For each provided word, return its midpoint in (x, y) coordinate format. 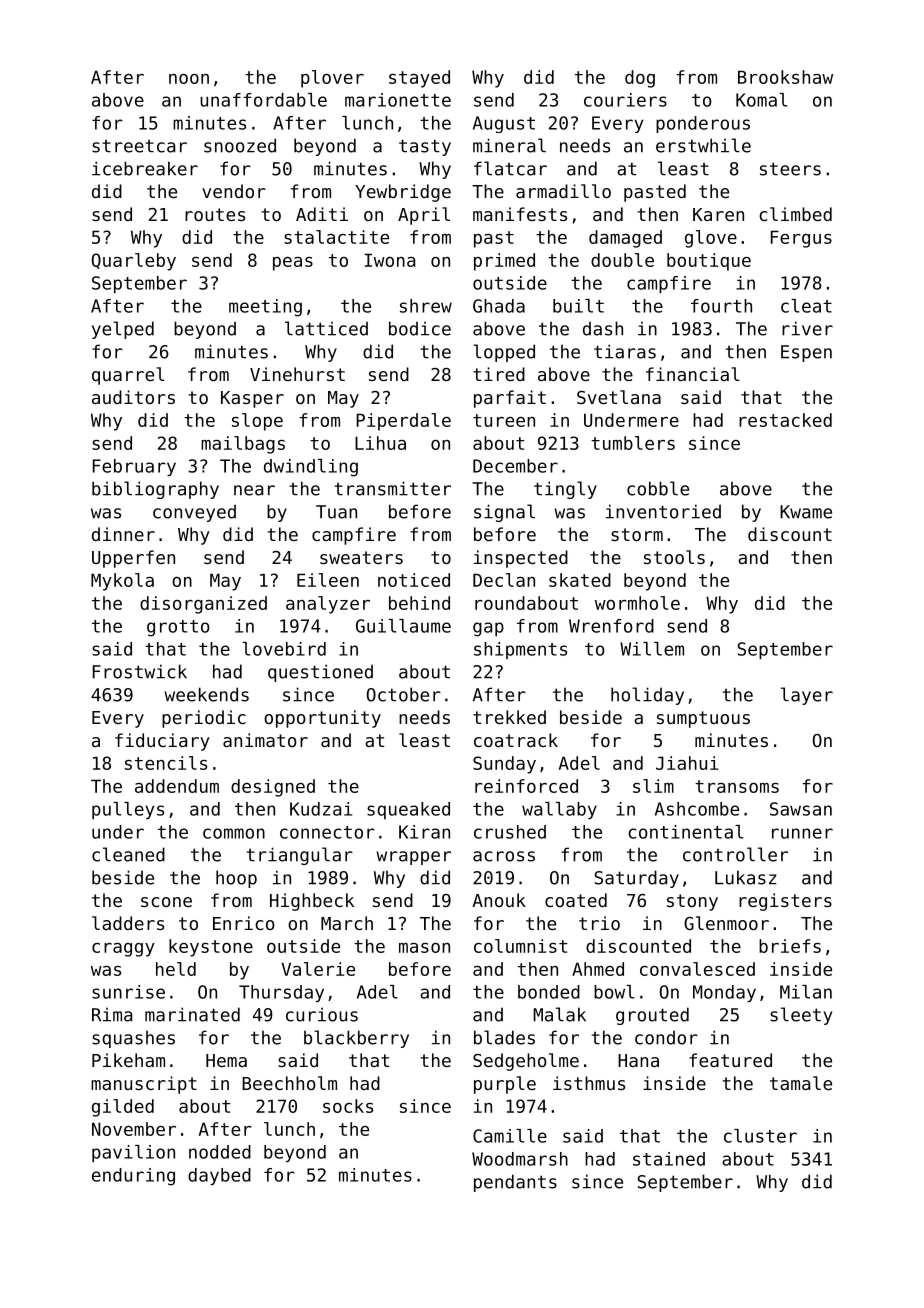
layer (807, 696)
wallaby (559, 810)
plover (332, 79)
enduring (133, 1177)
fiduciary (162, 742)
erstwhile (703, 145)
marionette (398, 100)
